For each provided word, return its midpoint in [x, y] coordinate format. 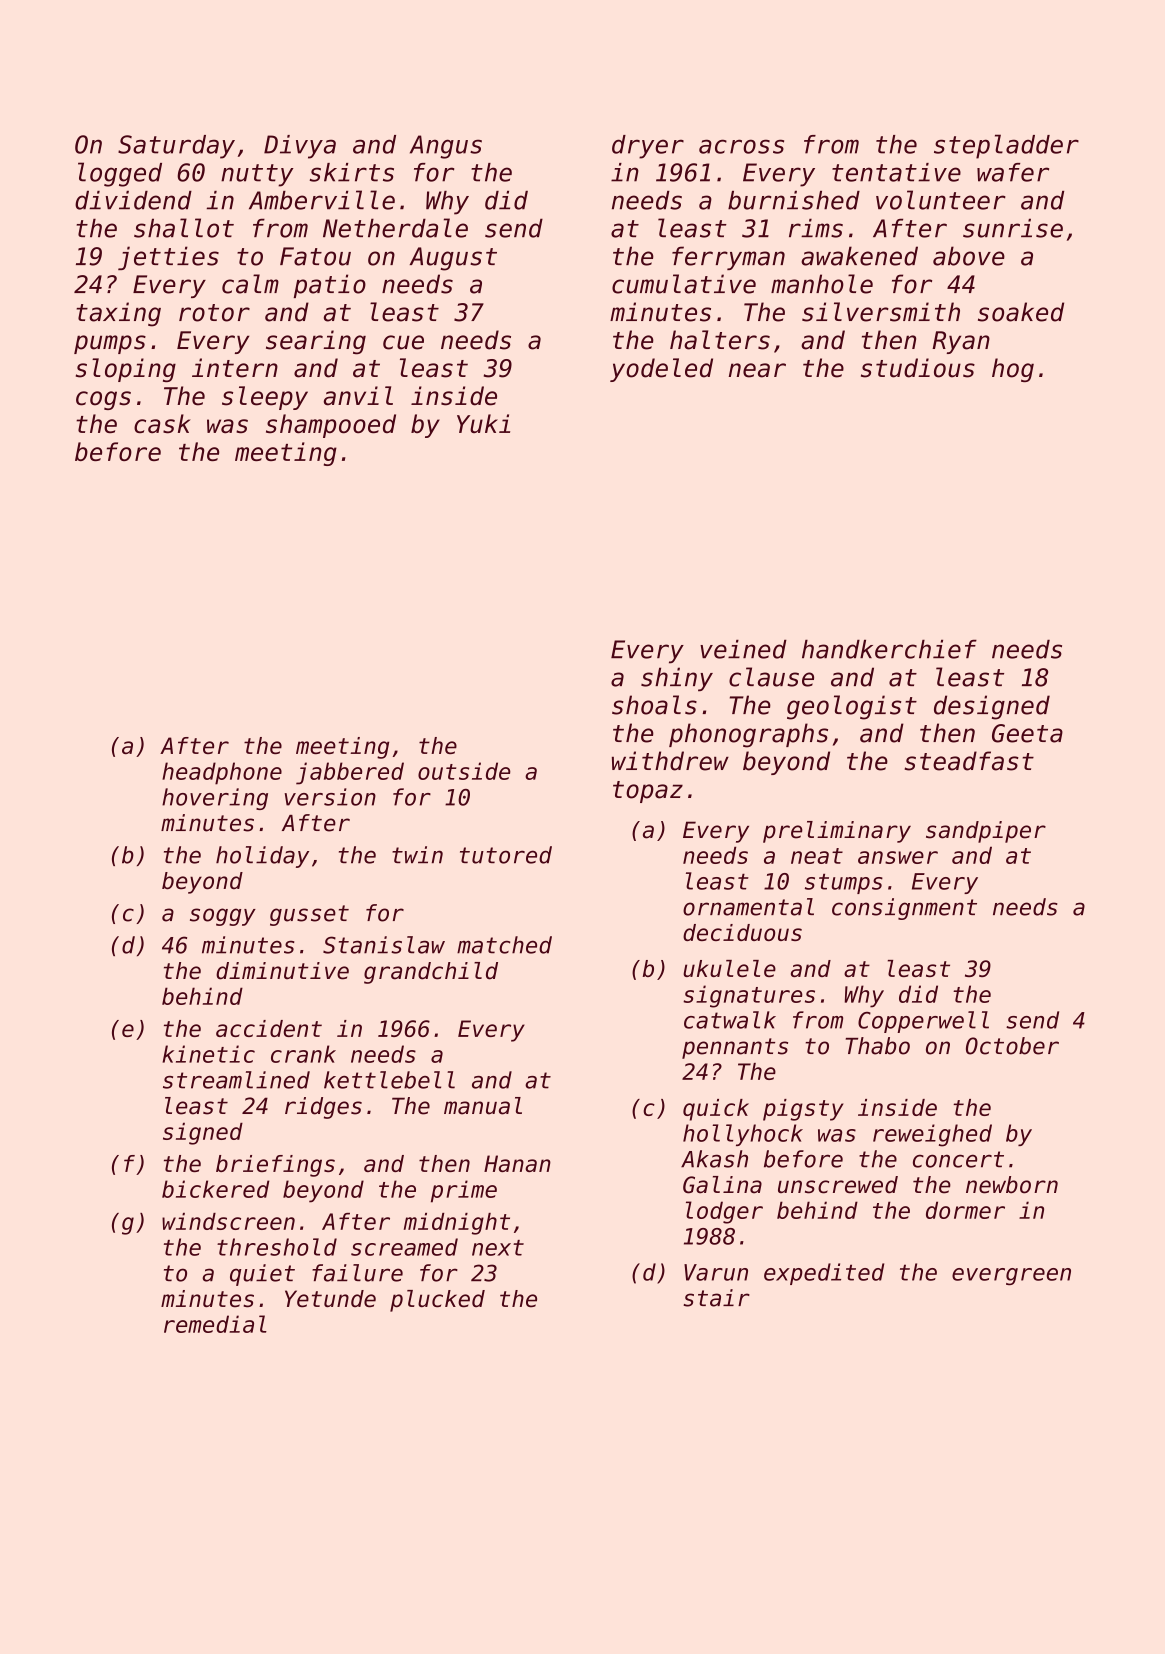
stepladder [1006, 146]
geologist [852, 707]
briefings [275, 1166]
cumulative [684, 284]
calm [250, 284]
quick [716, 1110]
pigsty [803, 1110]
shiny [677, 679]
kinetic [208, 1054]
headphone [222, 773]
